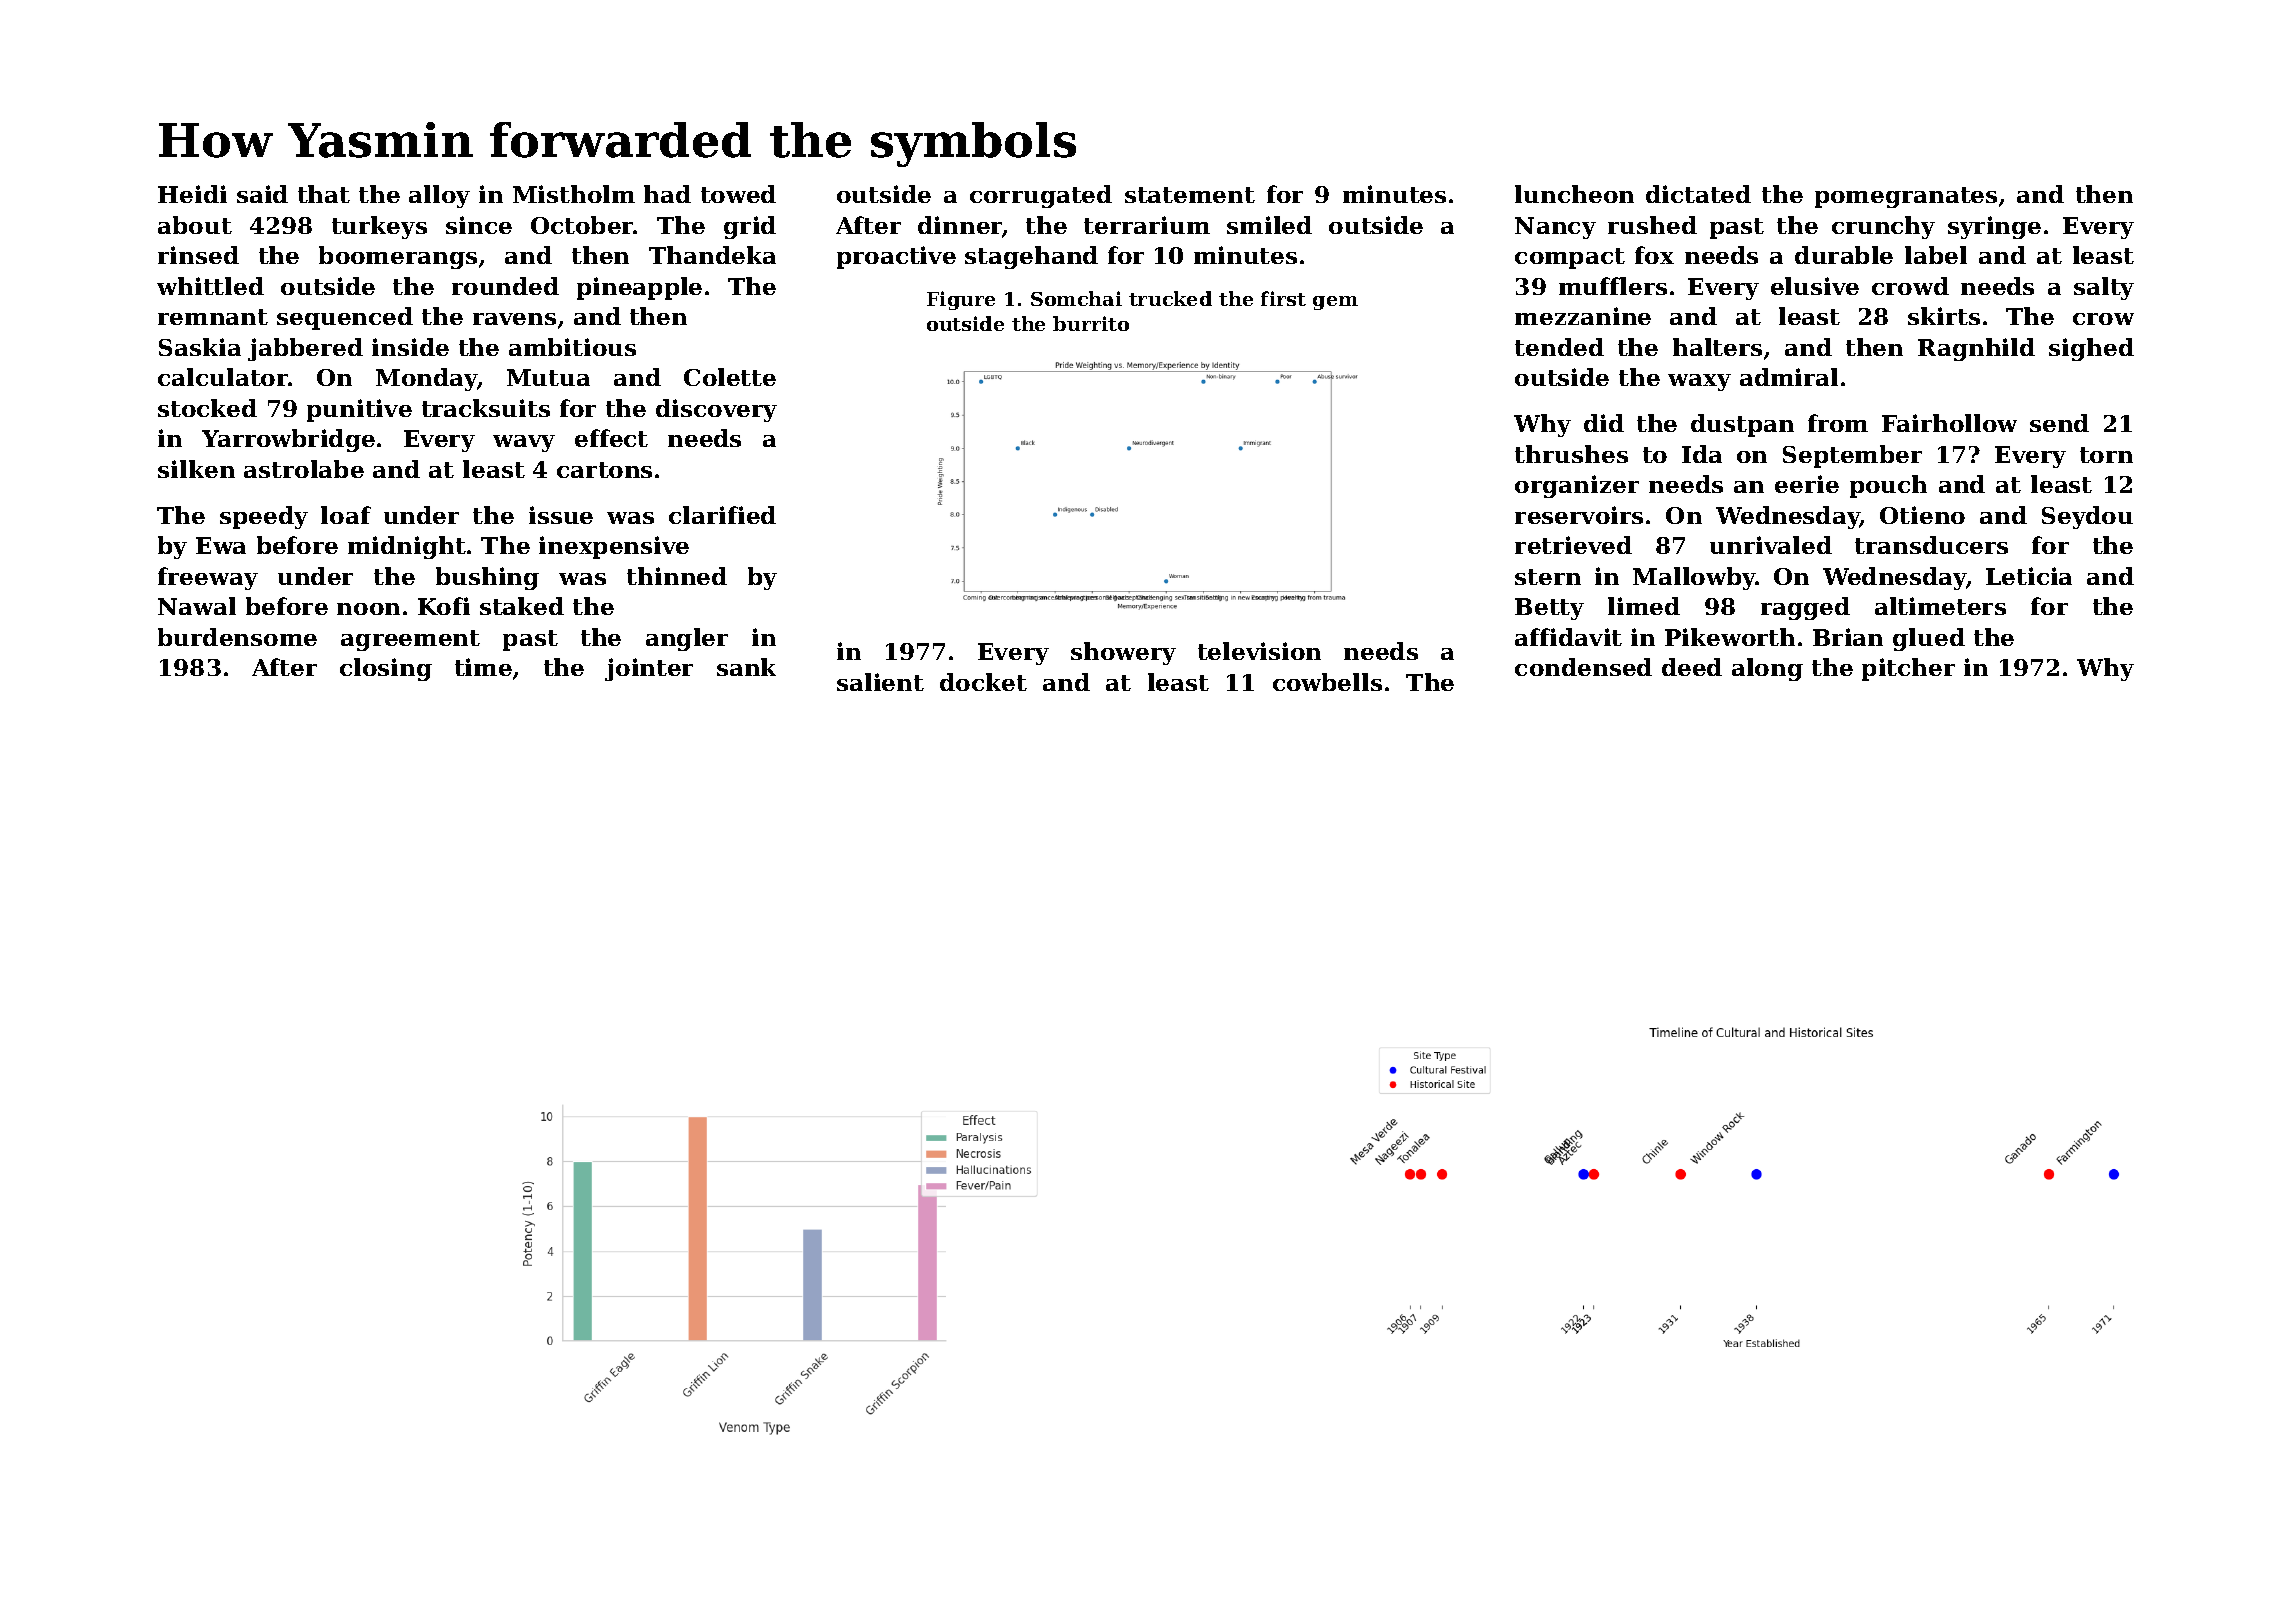  Describe the element at coordinates (1573, 545) in the page. I see `retrieved` at that location.
